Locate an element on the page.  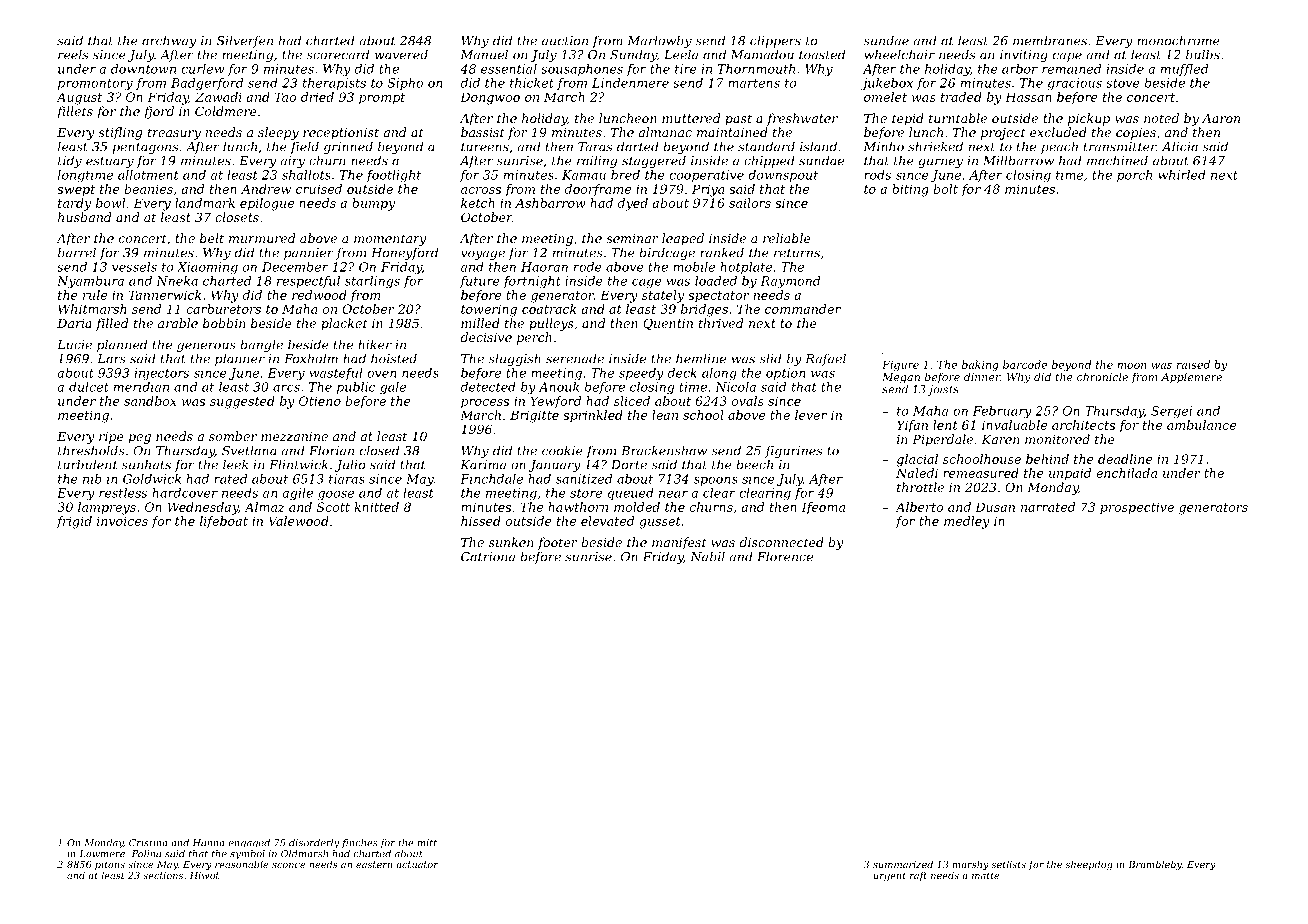
setlists is located at coordinates (1008, 864).
